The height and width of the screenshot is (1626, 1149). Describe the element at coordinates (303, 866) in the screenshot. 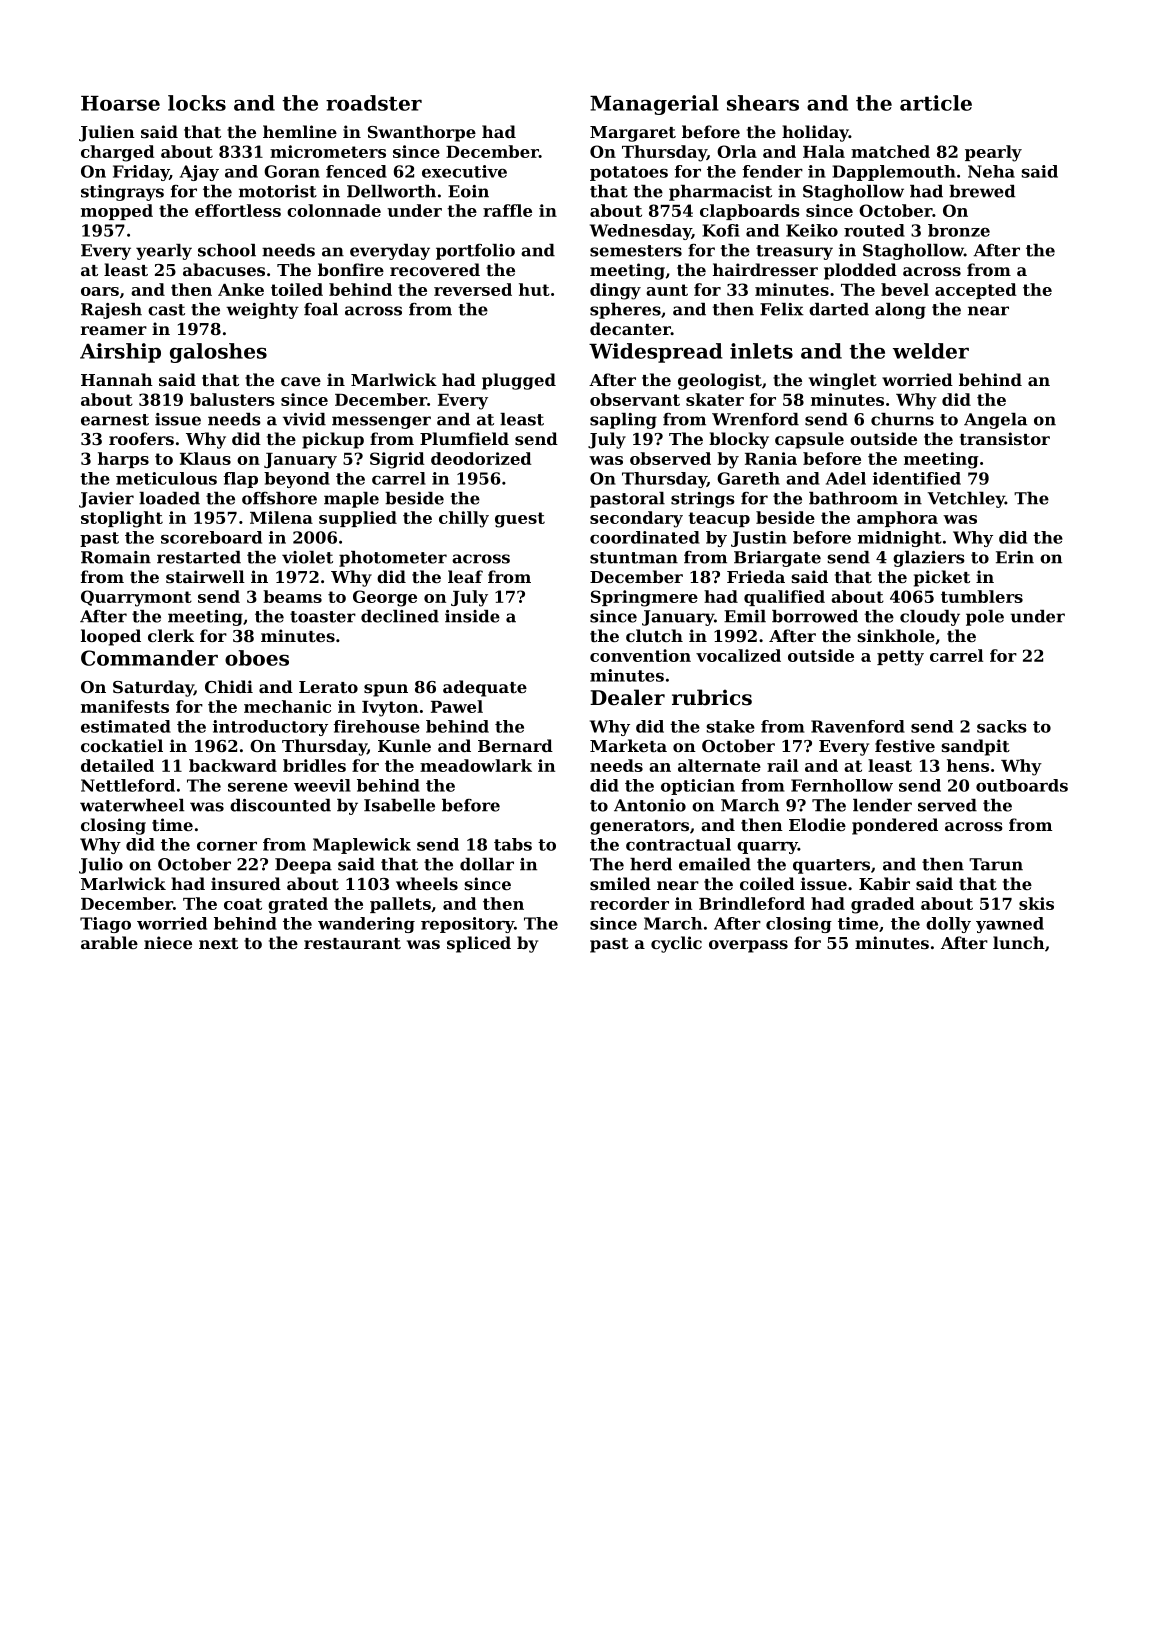

I see `Deepa` at that location.
